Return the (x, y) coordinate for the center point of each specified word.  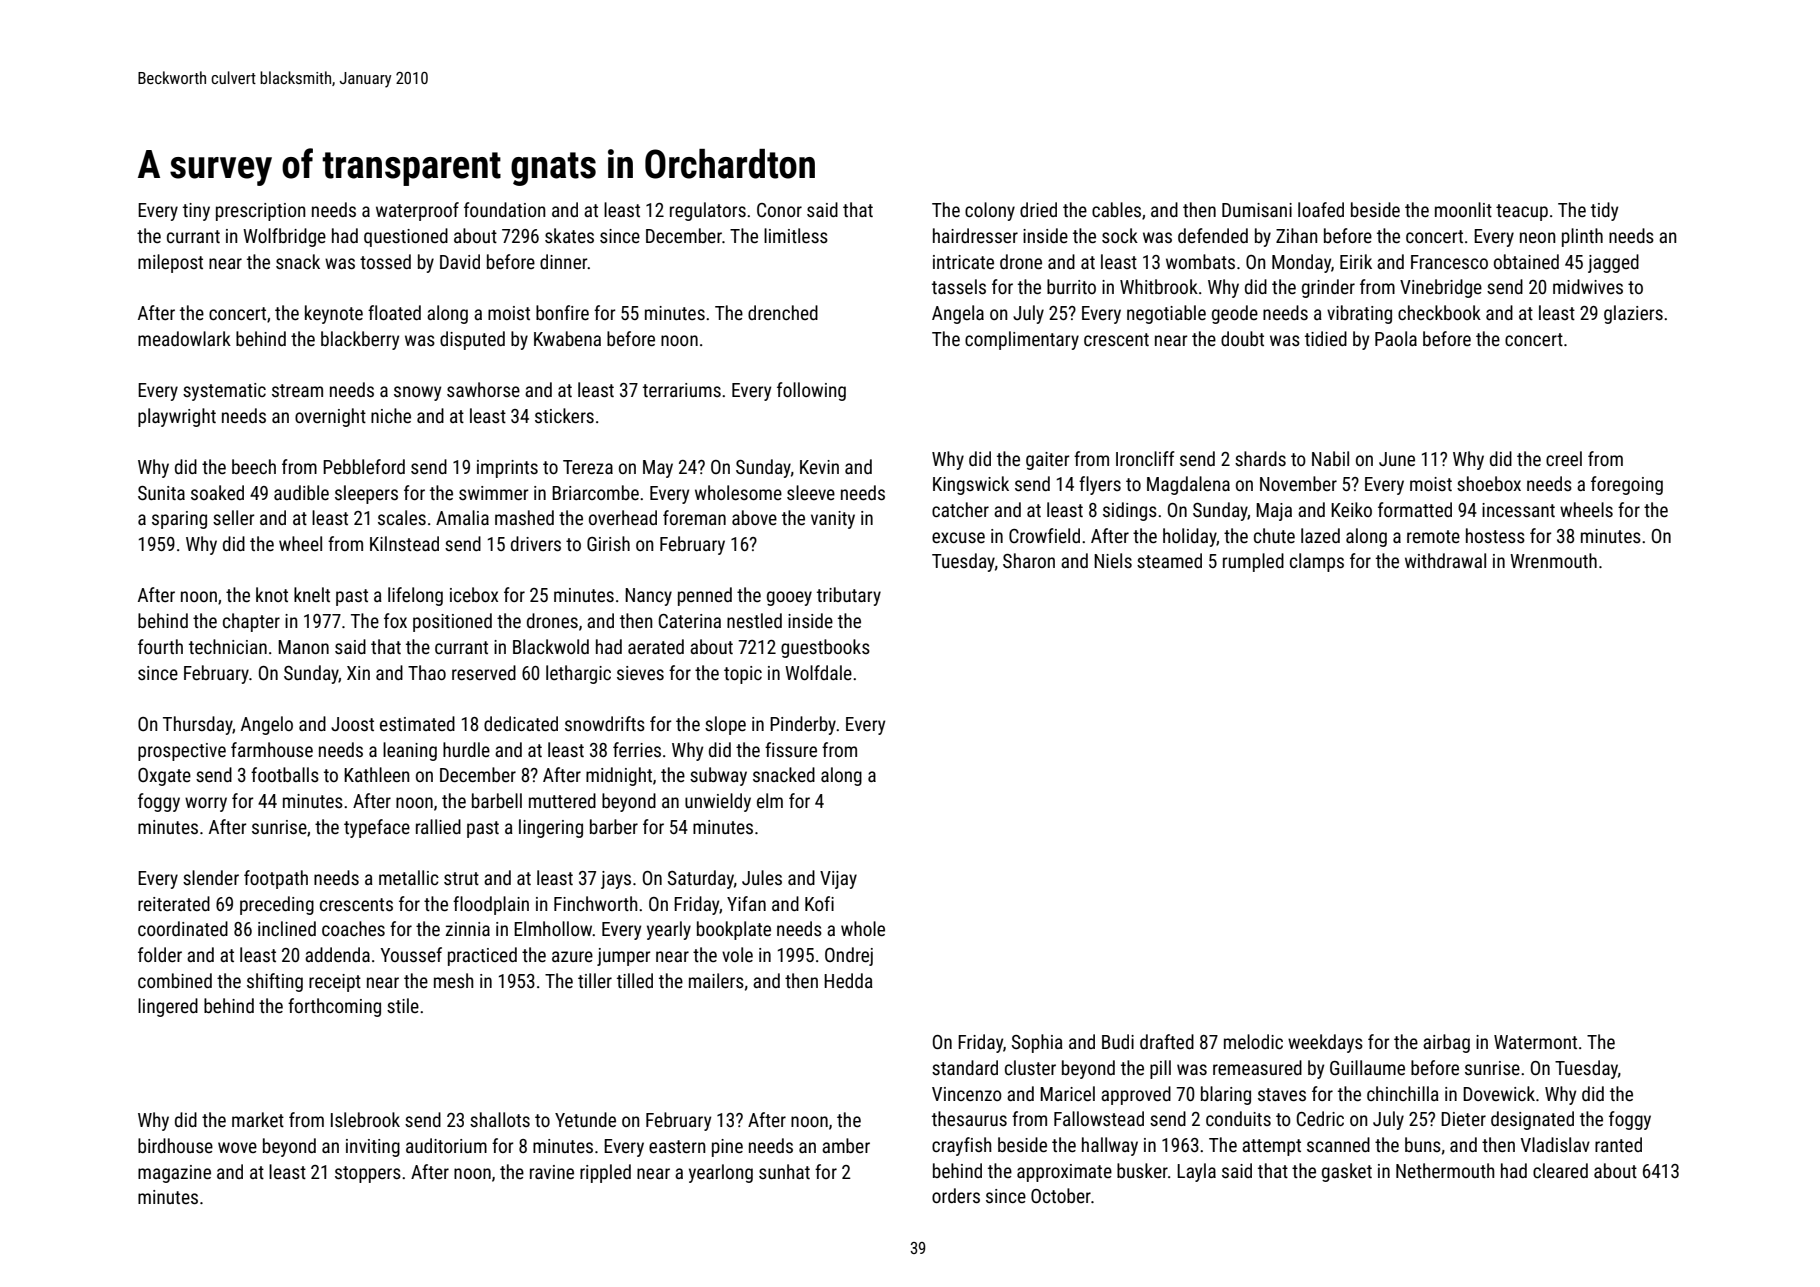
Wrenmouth (1553, 560)
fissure (791, 749)
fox (395, 620)
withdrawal (1445, 560)
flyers (1100, 485)
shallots (500, 1119)
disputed (472, 340)
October (1061, 1195)
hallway (1110, 1146)
